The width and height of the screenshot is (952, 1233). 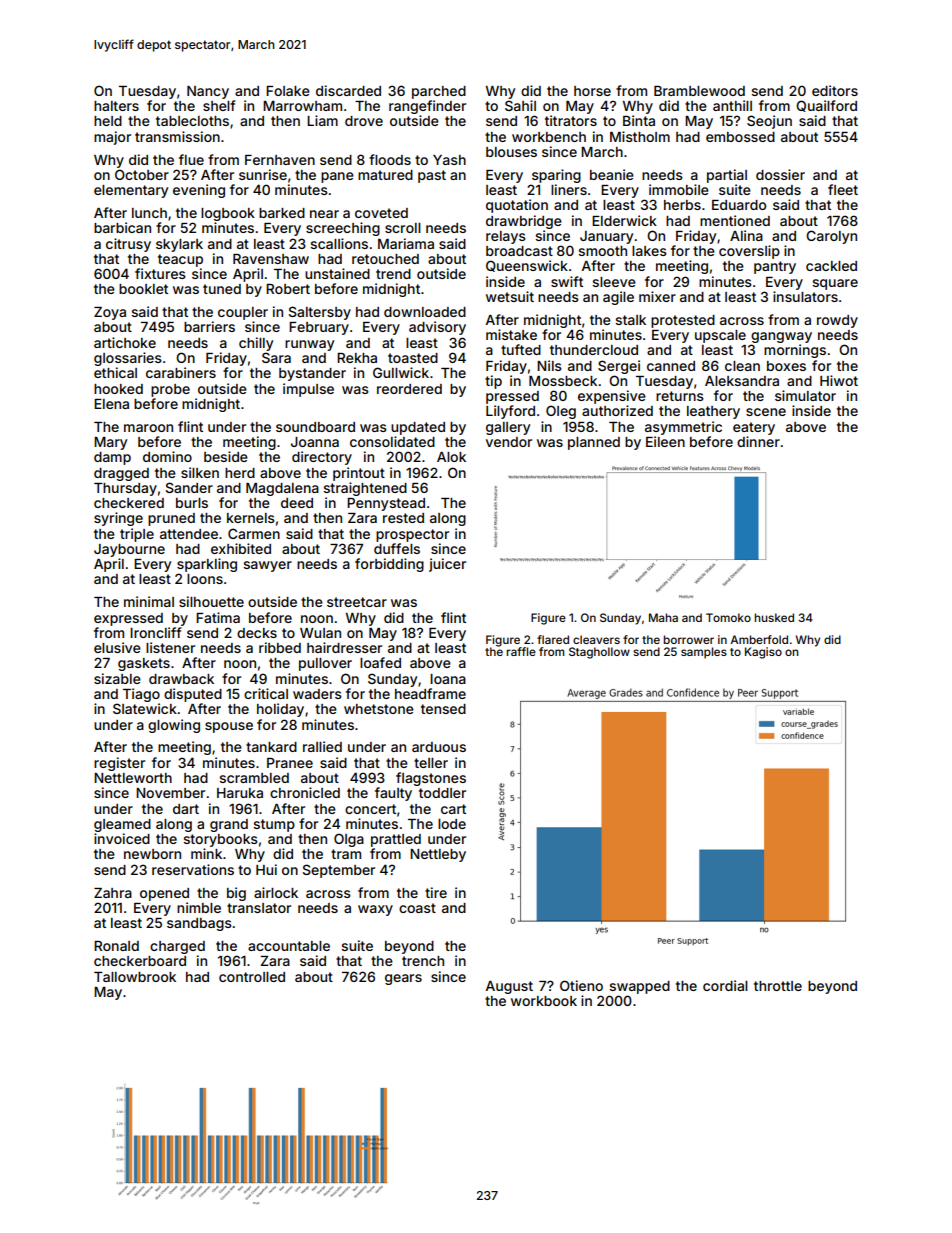 What do you see at coordinates (396, 840) in the screenshot?
I see `prattled` at bounding box center [396, 840].
